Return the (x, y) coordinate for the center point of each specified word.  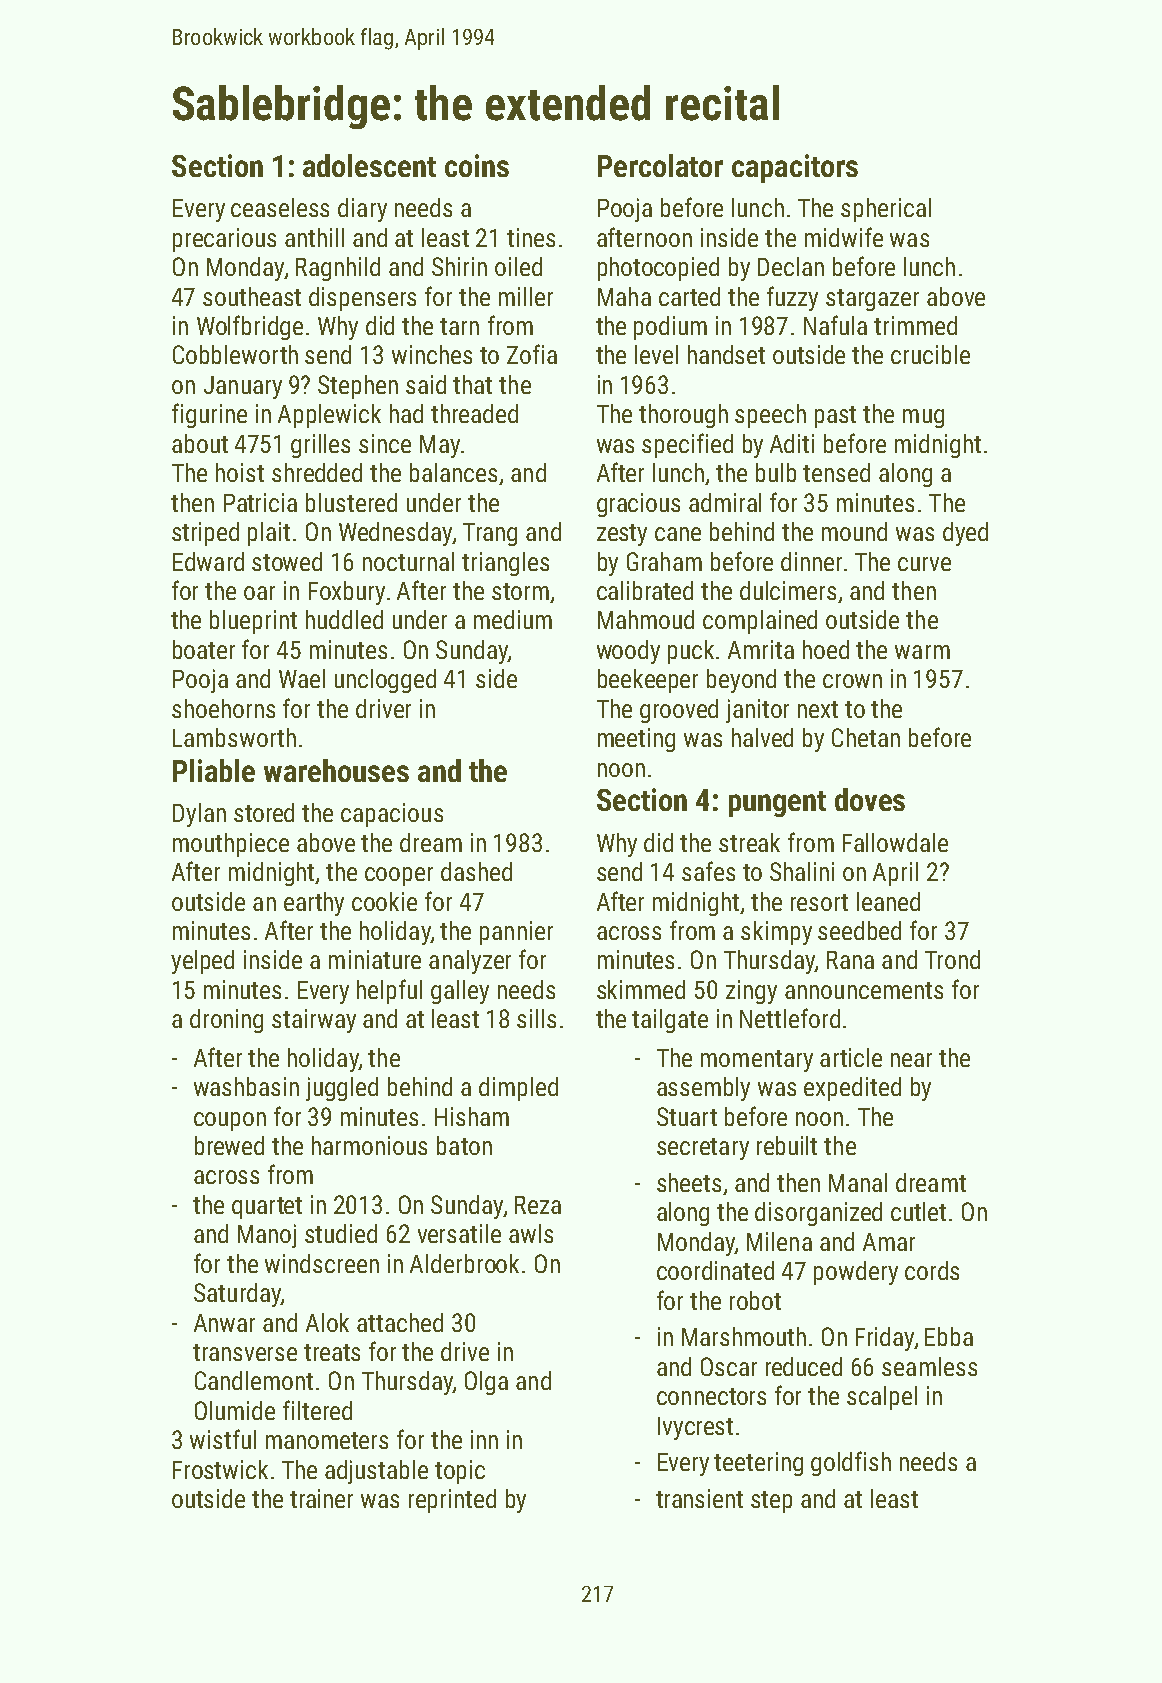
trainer (321, 1498)
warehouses (336, 770)
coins (477, 165)
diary (362, 210)
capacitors (795, 168)
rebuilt (787, 1145)
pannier (516, 933)
